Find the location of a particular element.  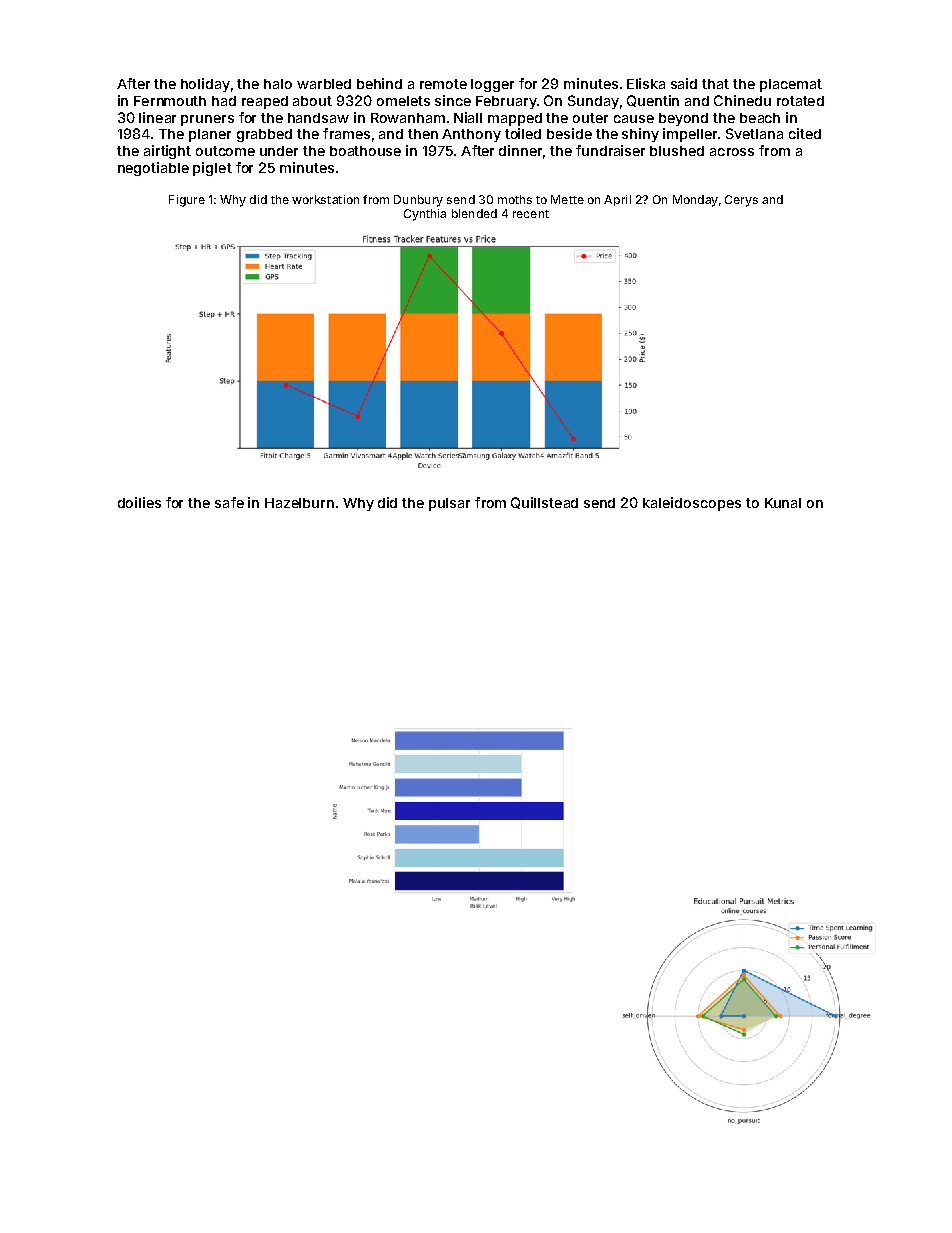

Eliska is located at coordinates (646, 83).
